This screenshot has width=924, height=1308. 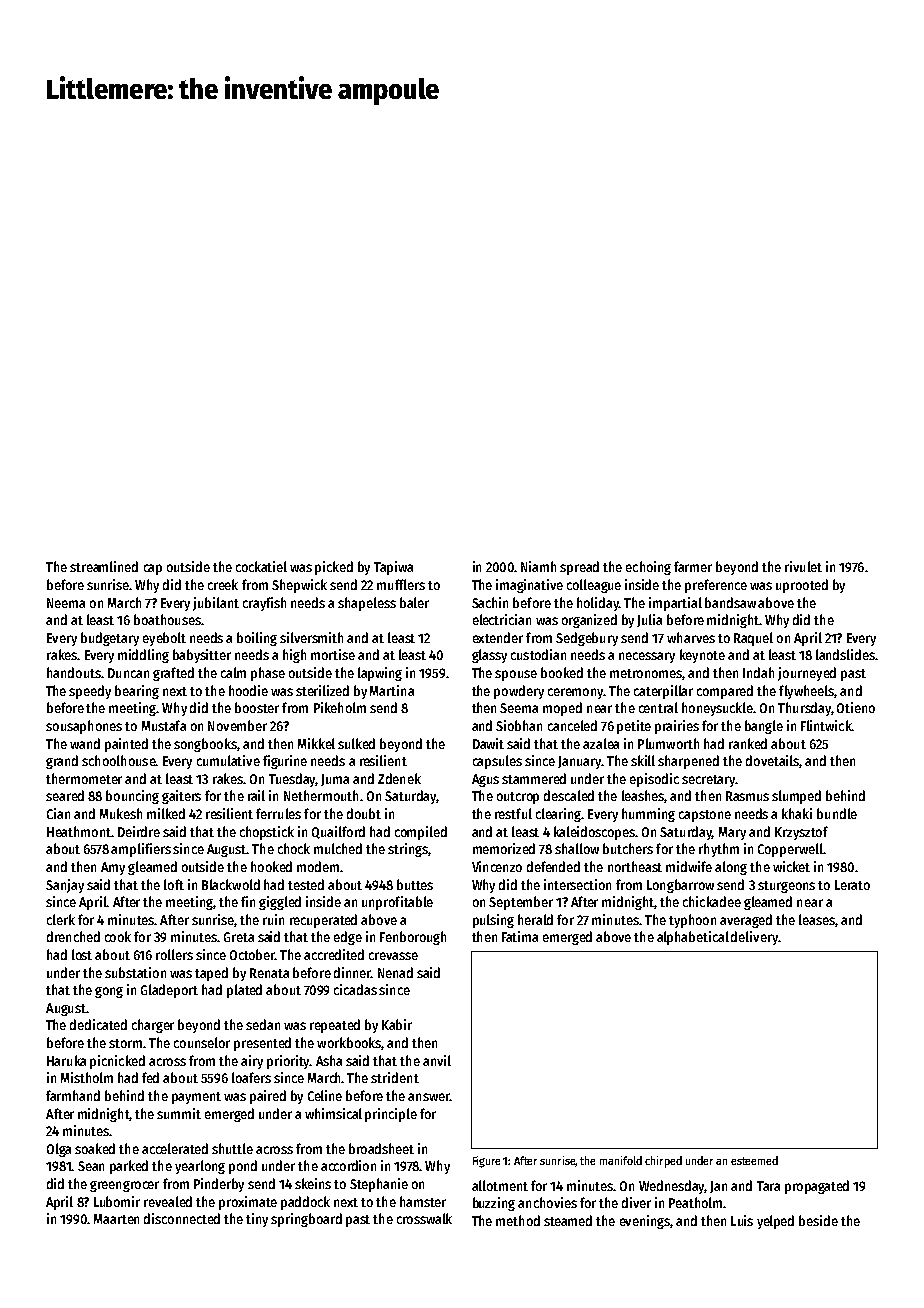 What do you see at coordinates (754, 938) in the screenshot?
I see `delivery` at bounding box center [754, 938].
